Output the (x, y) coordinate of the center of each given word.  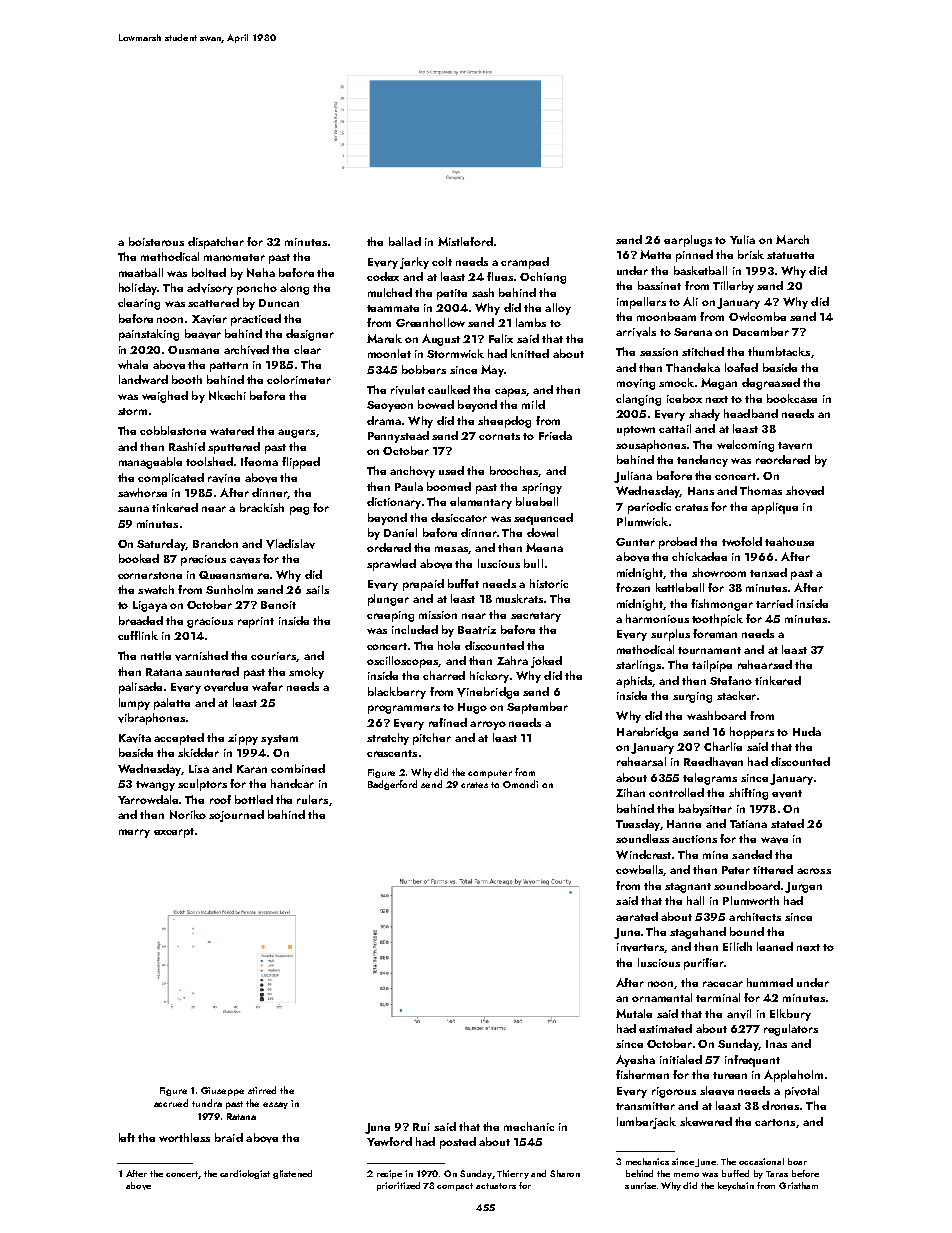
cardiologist (245, 1174)
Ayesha (635, 1061)
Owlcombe (757, 316)
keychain (736, 1186)
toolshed (209, 461)
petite (452, 294)
